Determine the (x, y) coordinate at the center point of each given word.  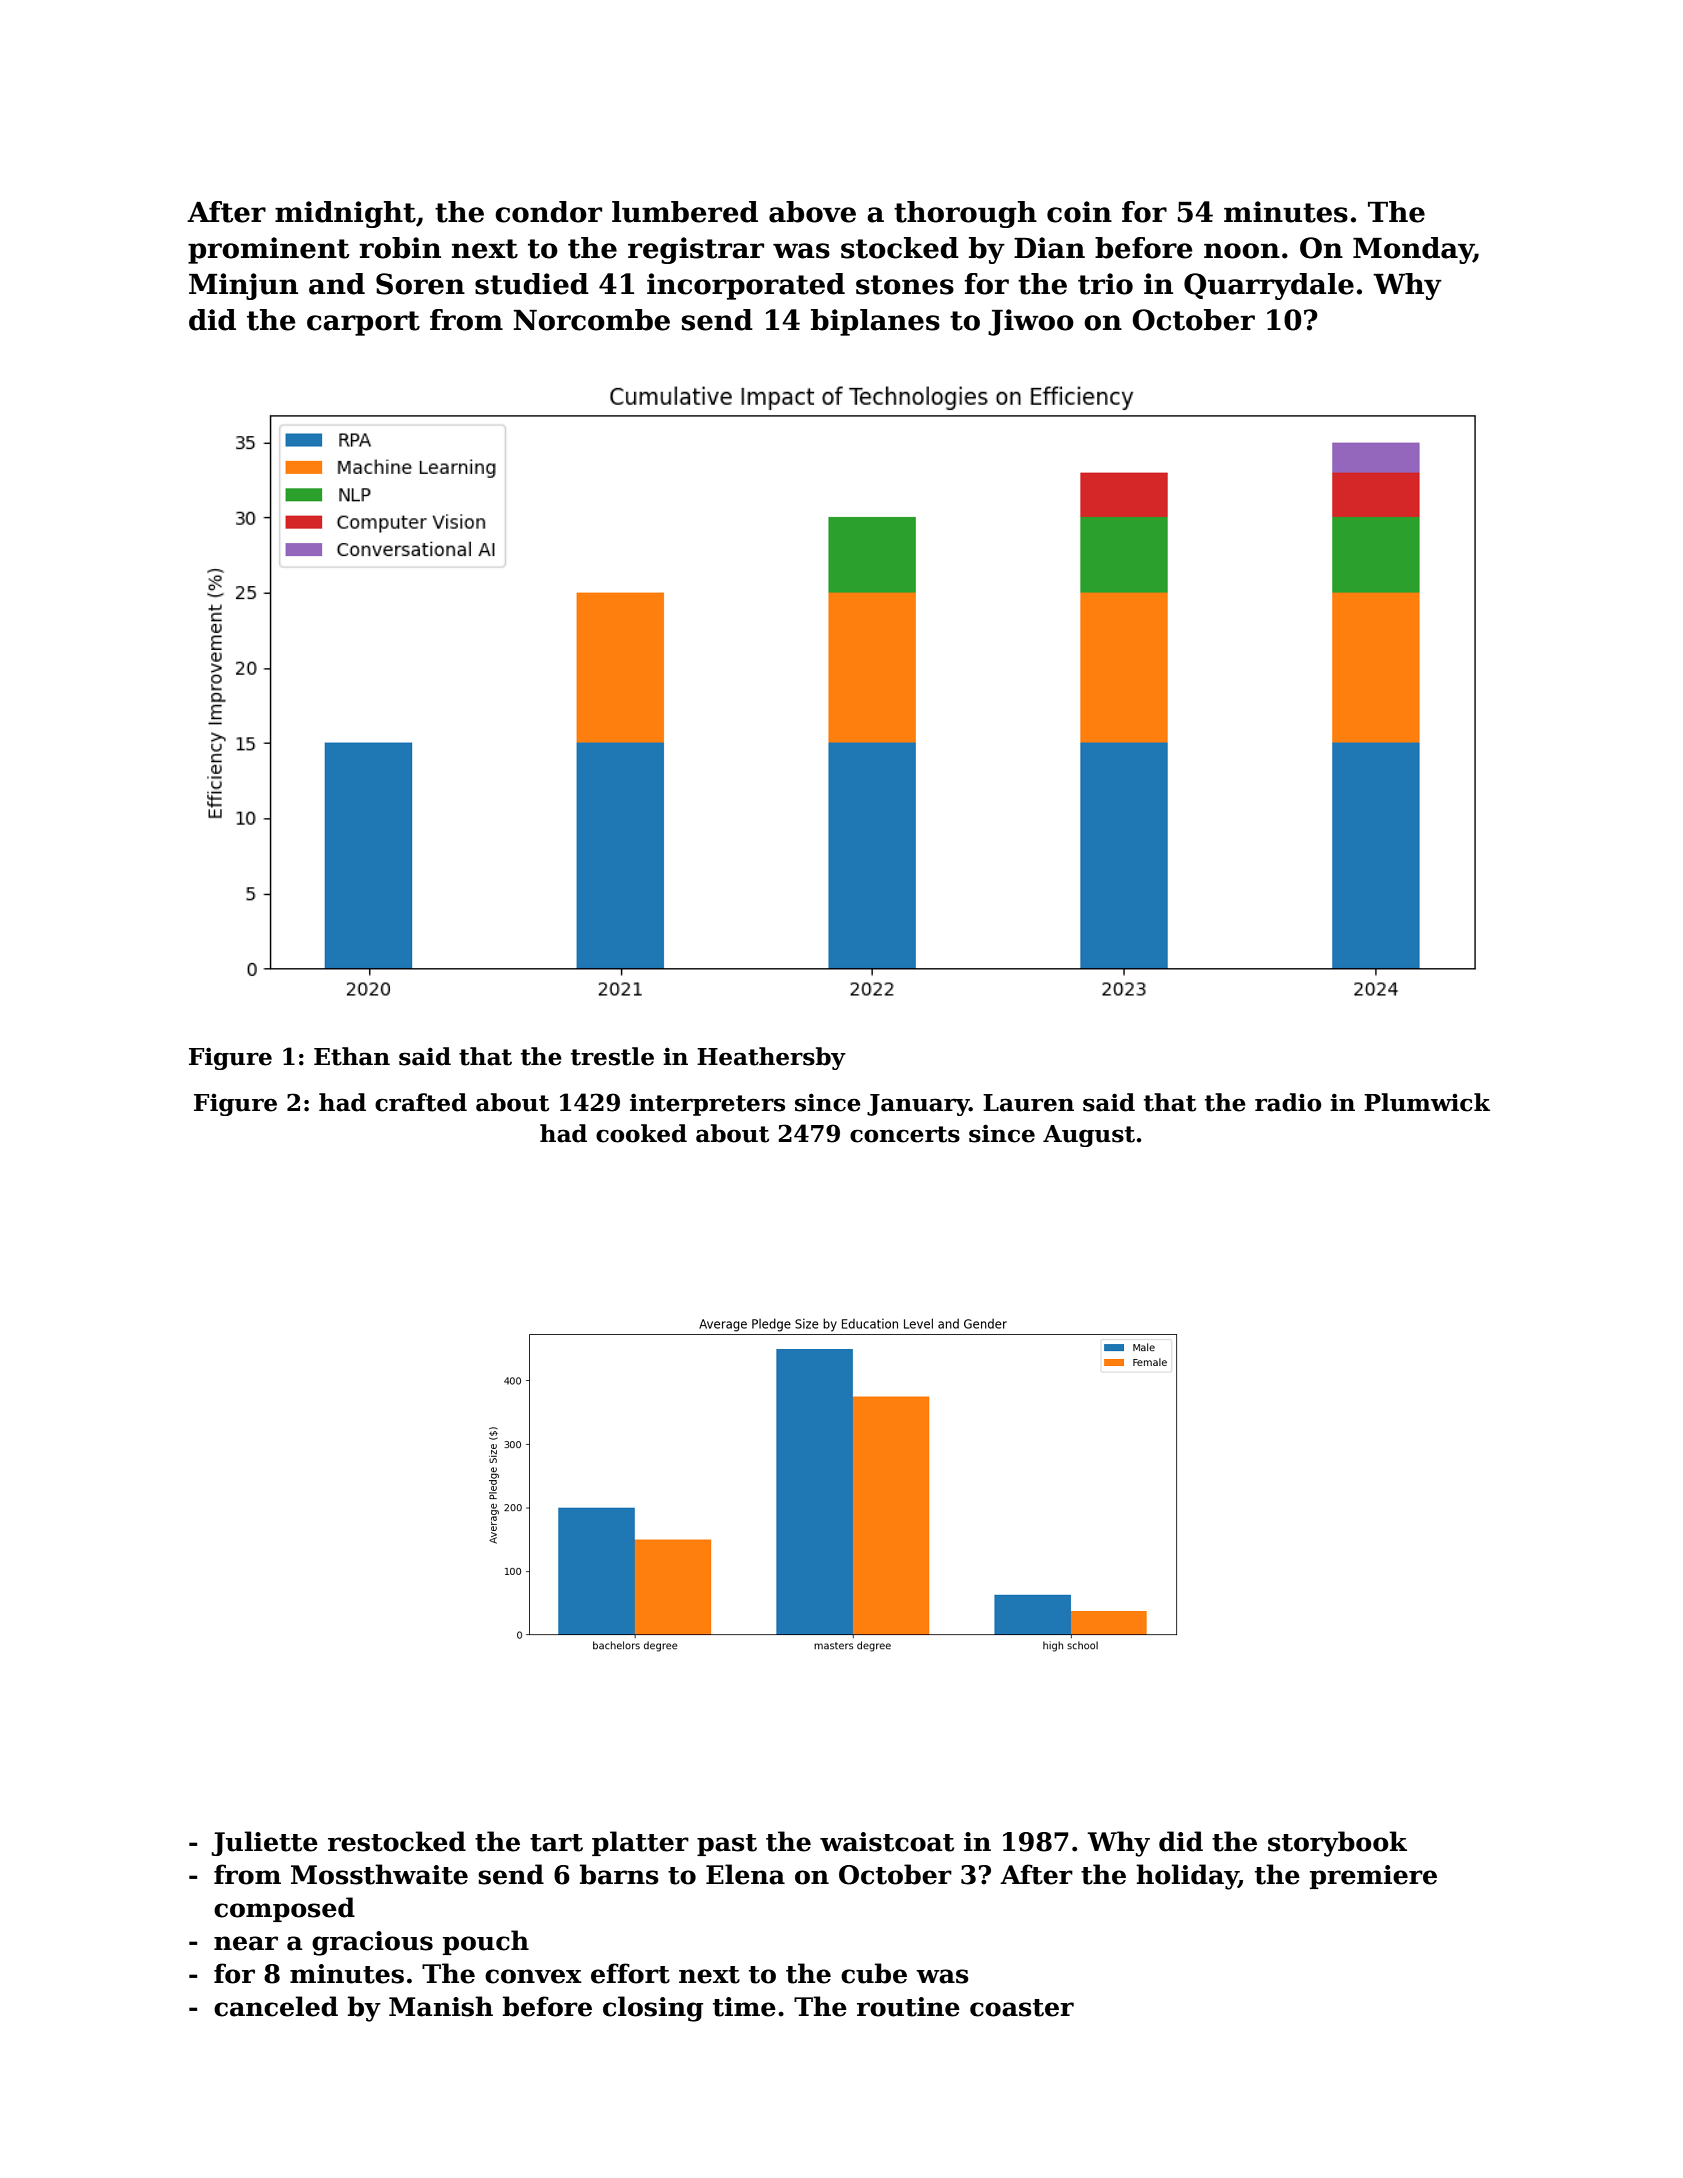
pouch (486, 1942)
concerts (905, 1134)
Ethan (352, 1056)
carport (363, 323)
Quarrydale (1269, 286)
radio (1288, 1102)
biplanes (875, 322)
